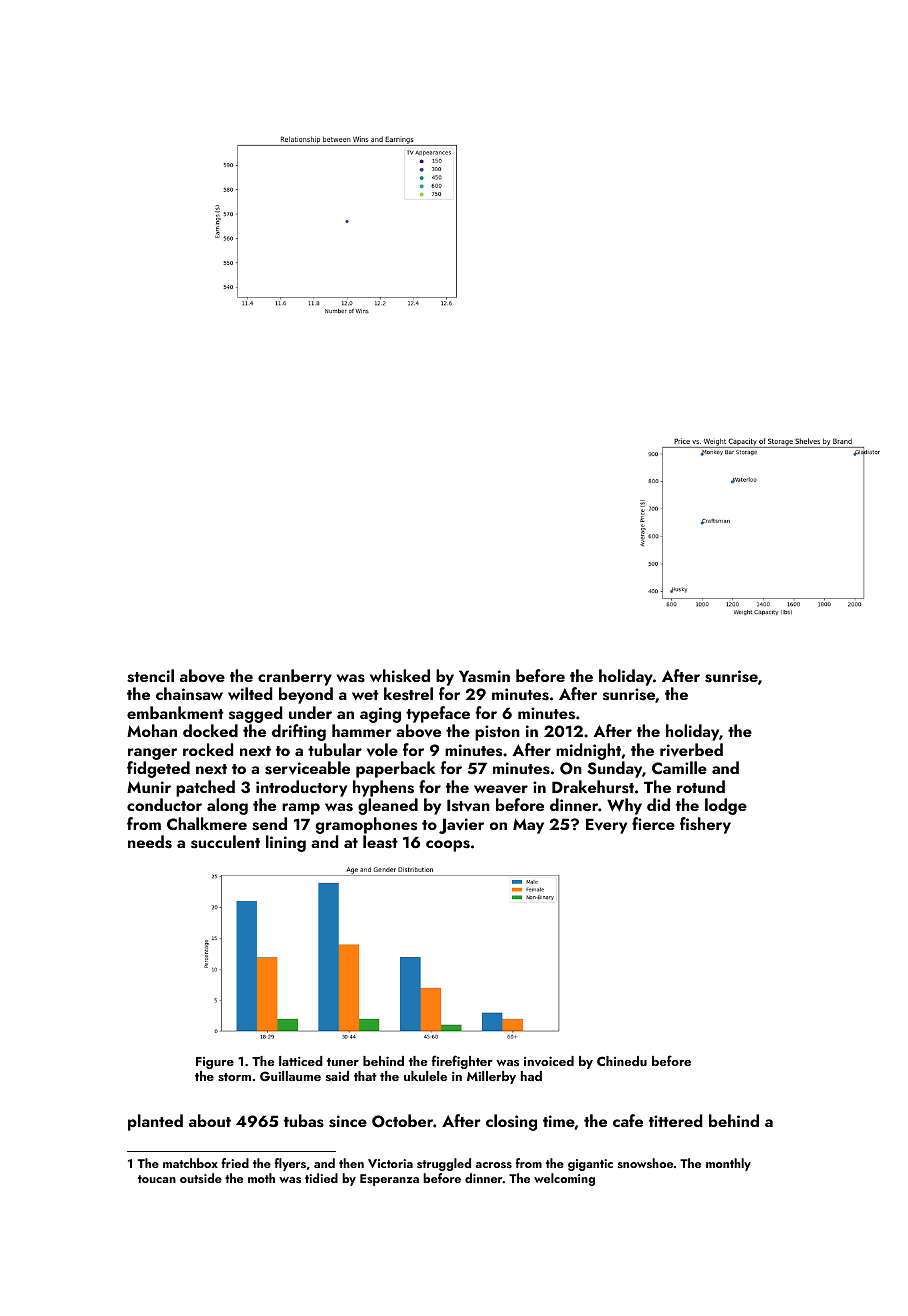 The width and height of the screenshot is (908, 1316). What do you see at coordinates (606, 826) in the screenshot?
I see `Every` at bounding box center [606, 826].
